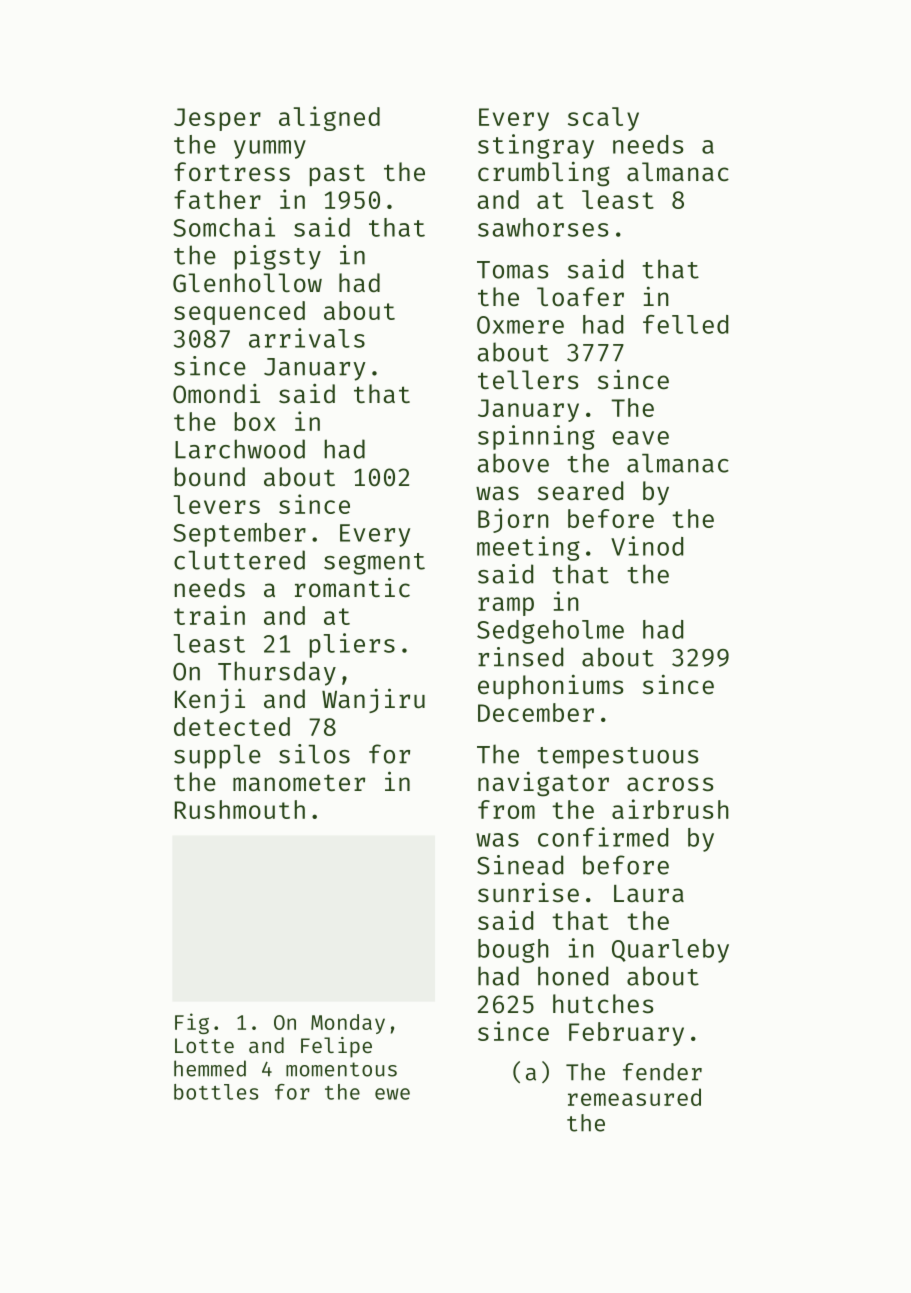  What do you see at coordinates (255, 421) in the page?
I see `box` at bounding box center [255, 421].
